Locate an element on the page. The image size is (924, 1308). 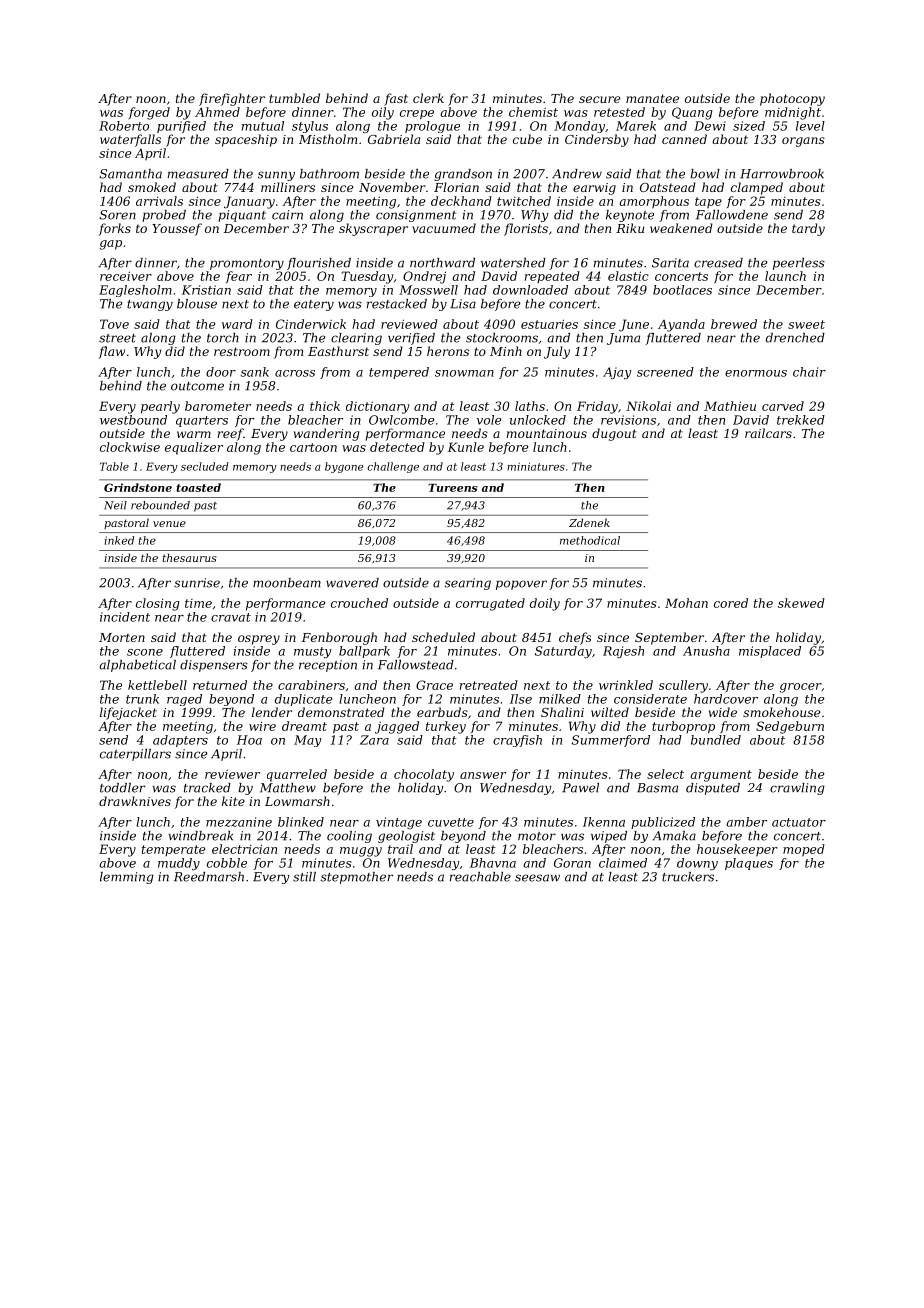
Tureens is located at coordinates (453, 488).
